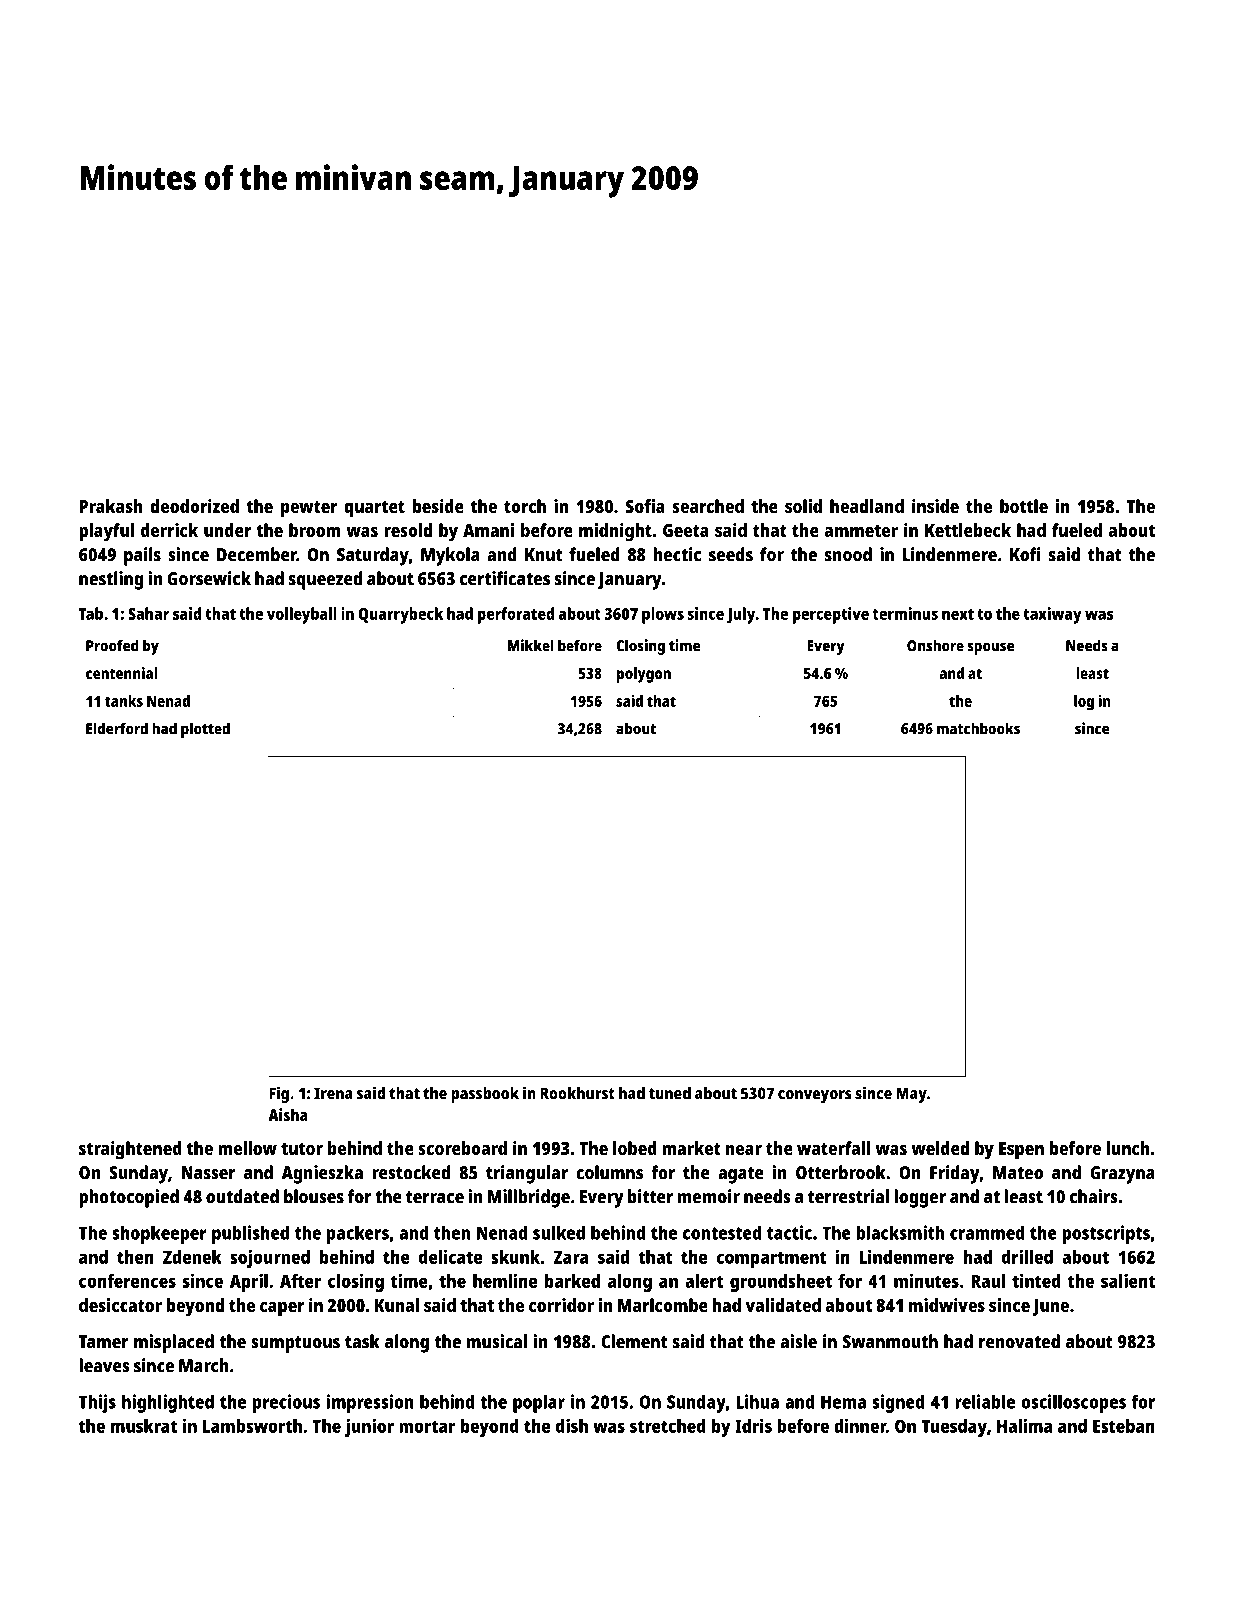  What do you see at coordinates (645, 506) in the screenshot?
I see `Sofia` at bounding box center [645, 506].
